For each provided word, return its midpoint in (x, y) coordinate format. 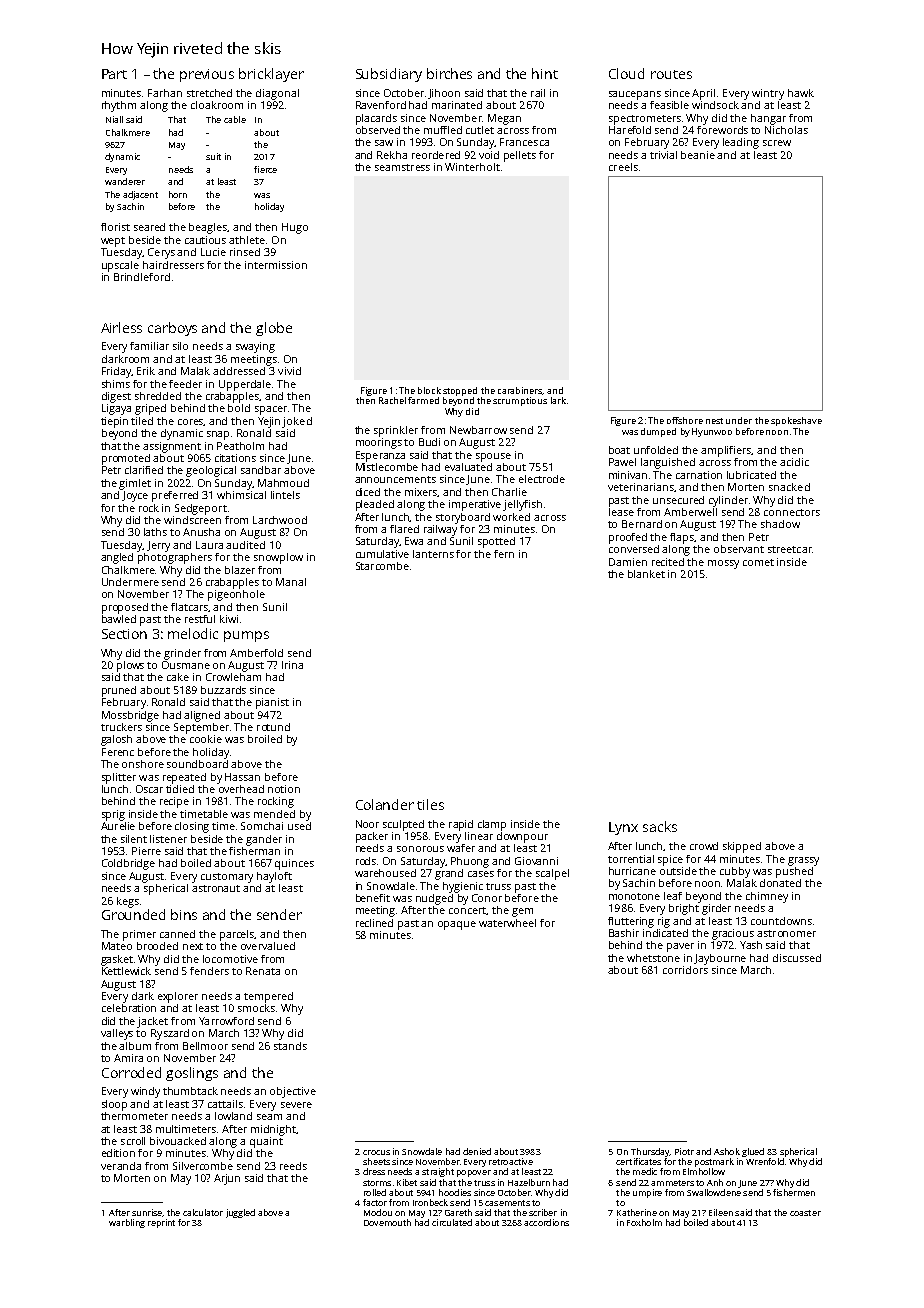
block (429, 390)
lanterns (433, 554)
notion (284, 789)
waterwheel (507, 923)
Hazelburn (529, 1182)
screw (777, 143)
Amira (128, 1058)
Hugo (295, 228)
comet (758, 562)
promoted (126, 459)
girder (716, 909)
